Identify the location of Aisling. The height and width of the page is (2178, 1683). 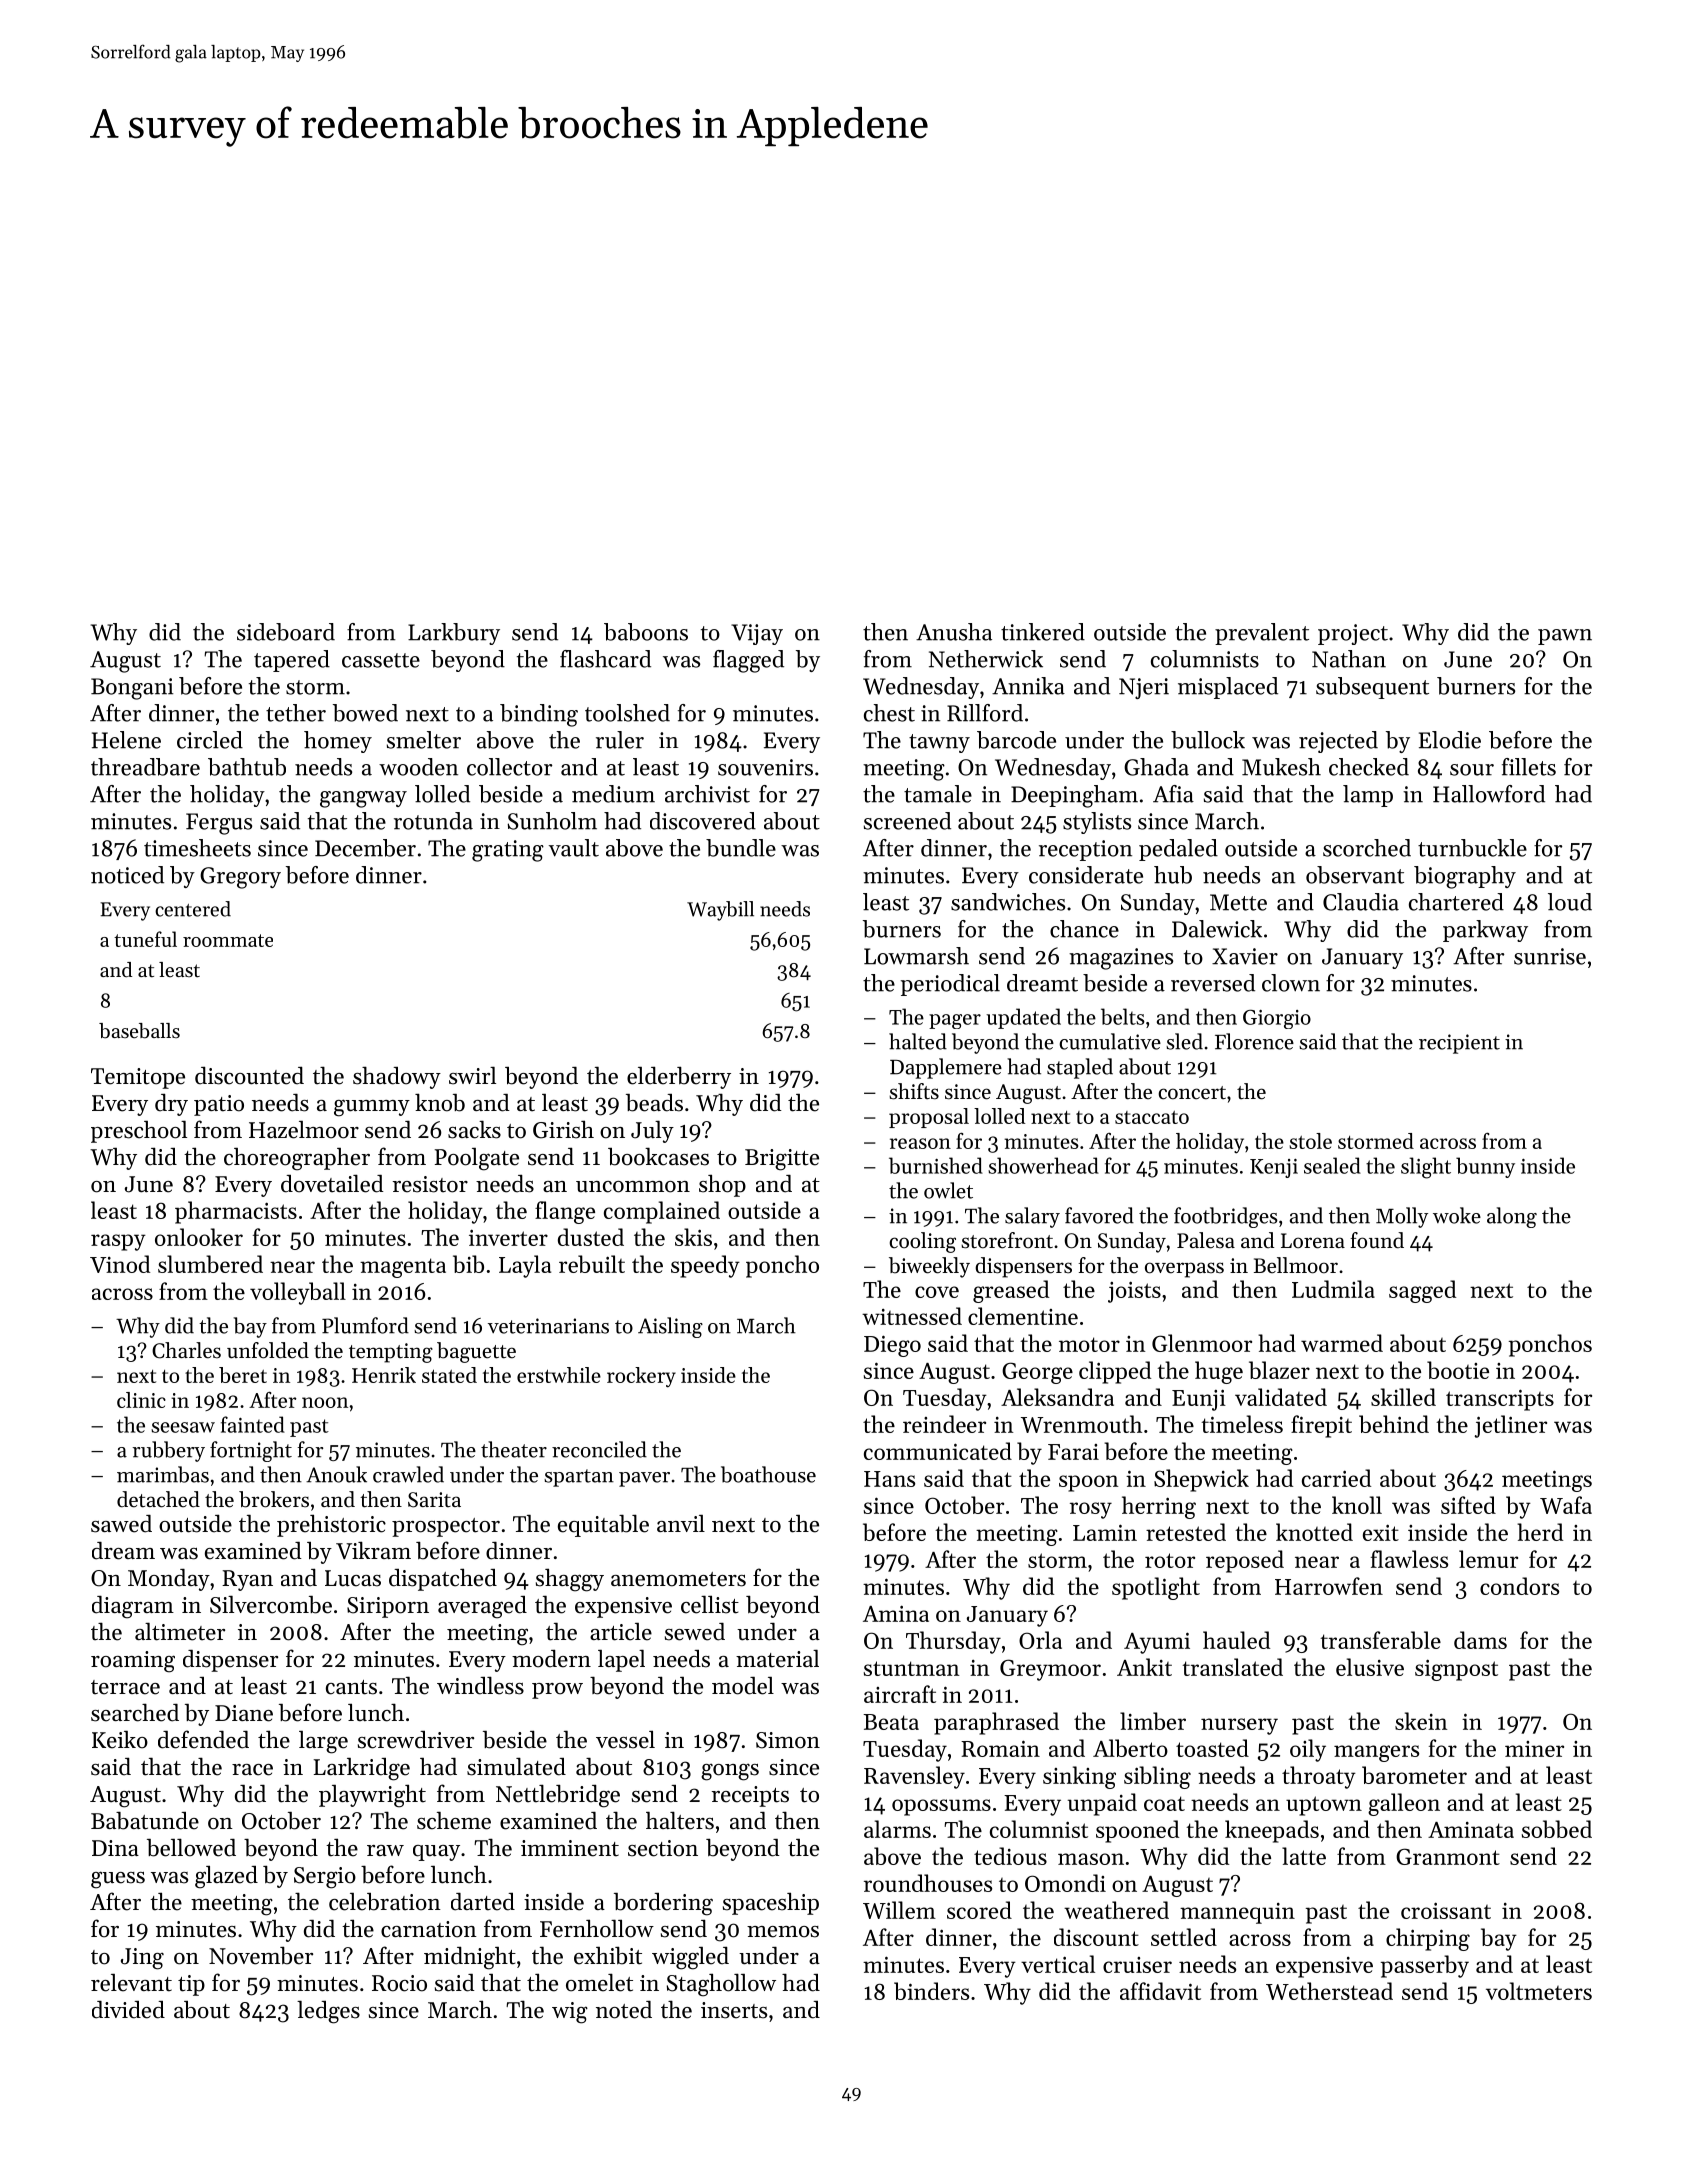
(670, 1327).
